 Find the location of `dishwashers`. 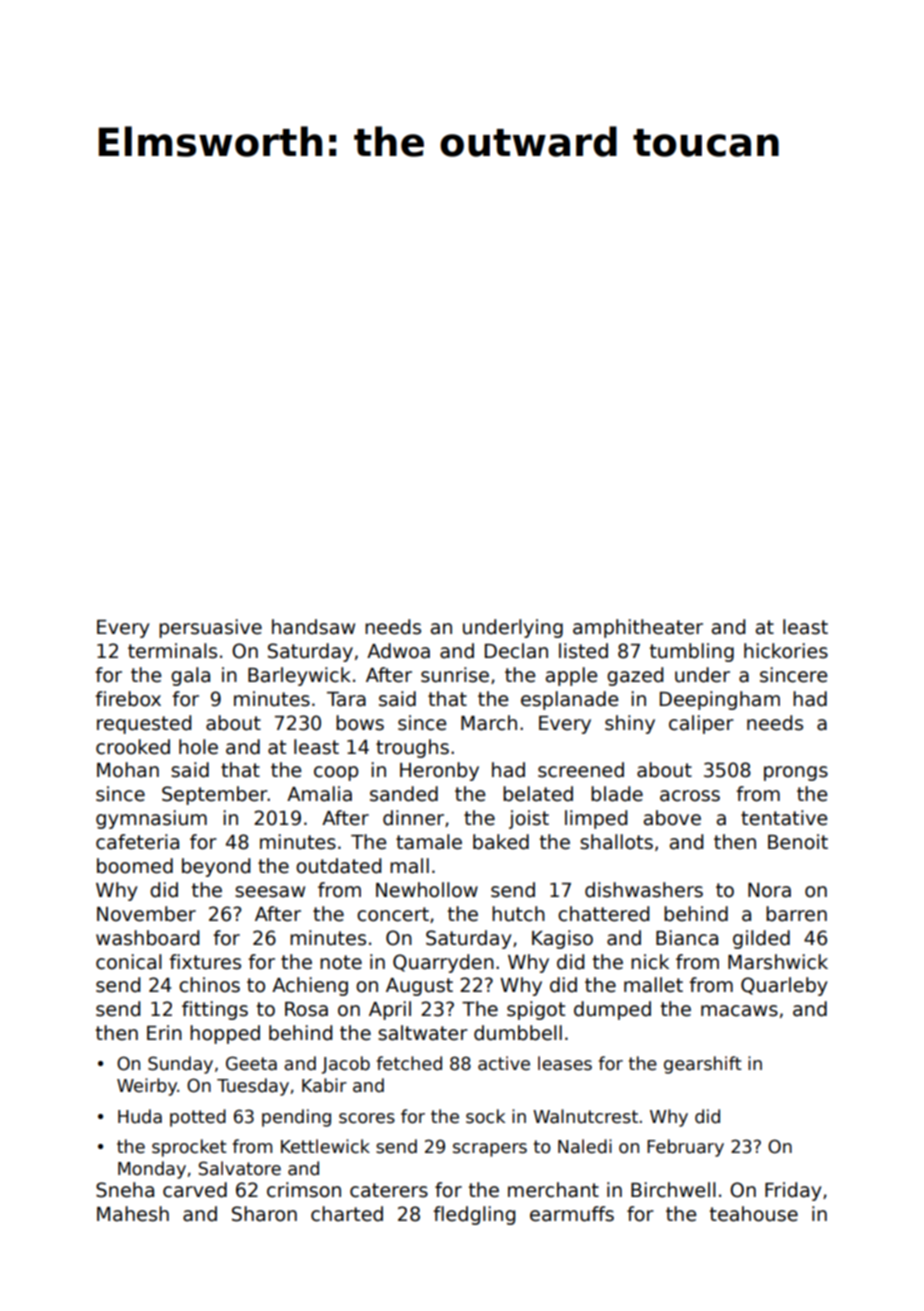

dishwashers is located at coordinates (644, 890).
